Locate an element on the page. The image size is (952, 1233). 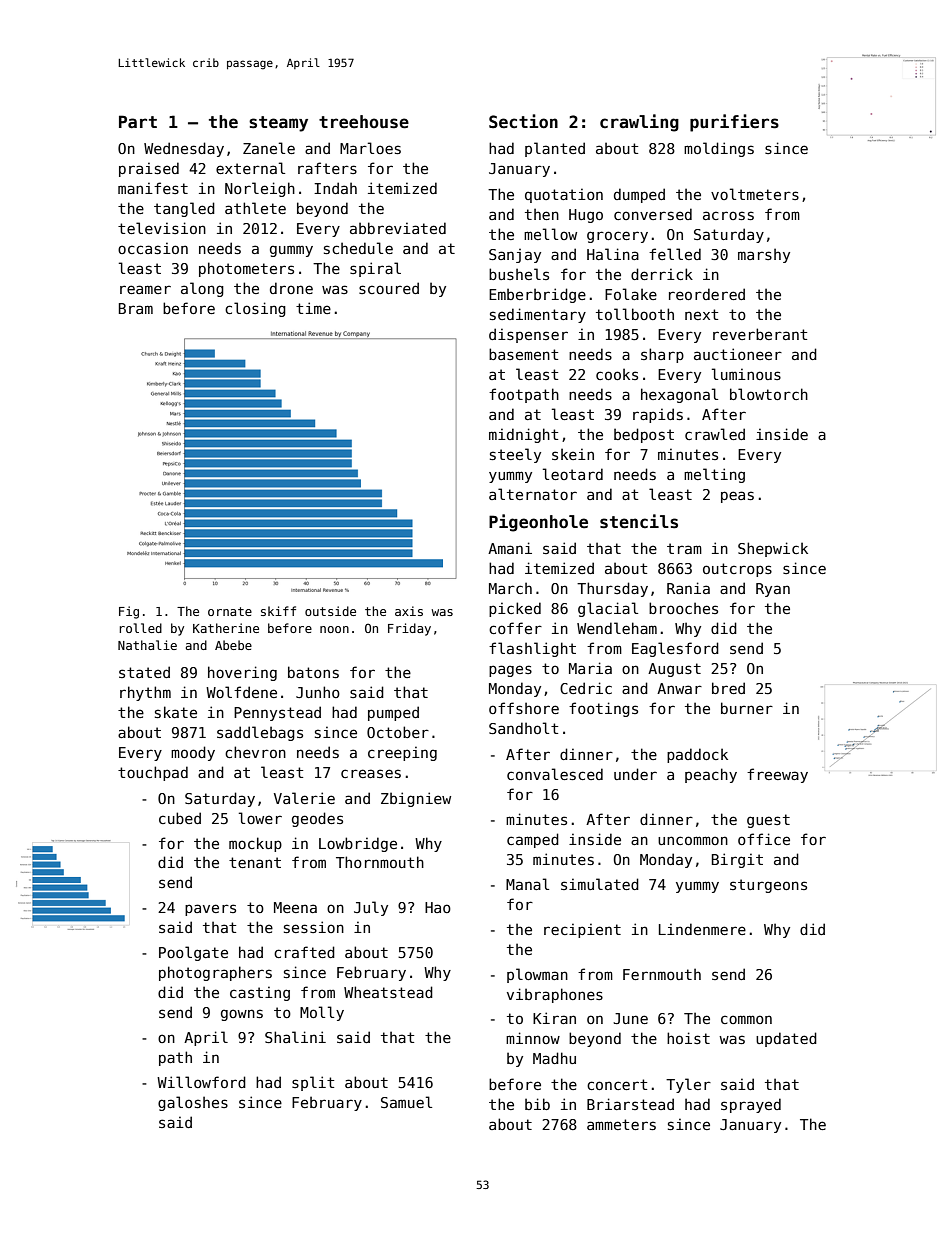
Zbigniew is located at coordinates (416, 799).
